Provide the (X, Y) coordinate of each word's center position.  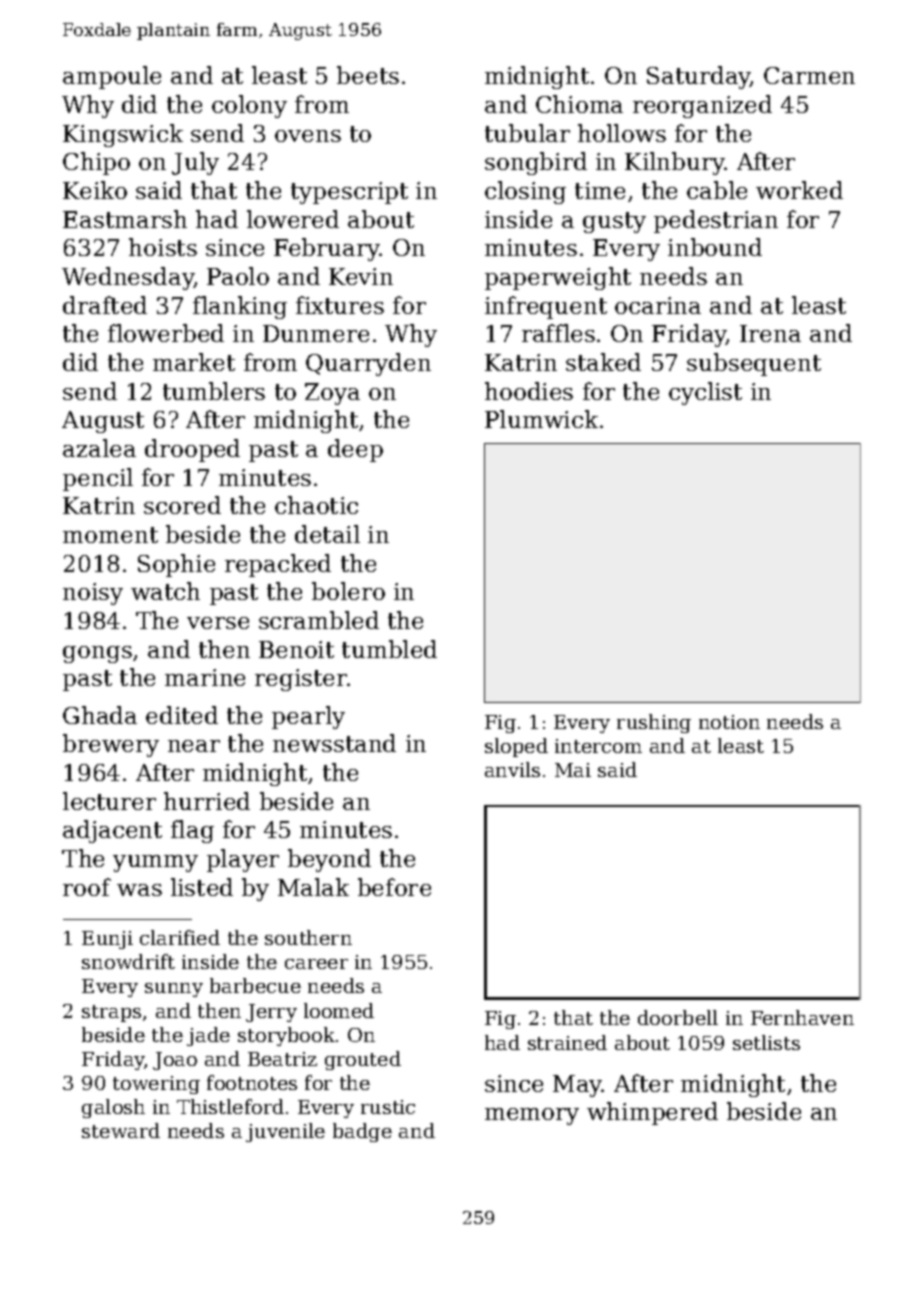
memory (532, 1116)
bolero (348, 591)
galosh (113, 1108)
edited (182, 715)
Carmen (809, 75)
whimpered (652, 1113)
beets (368, 75)
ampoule (112, 77)
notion (729, 722)
